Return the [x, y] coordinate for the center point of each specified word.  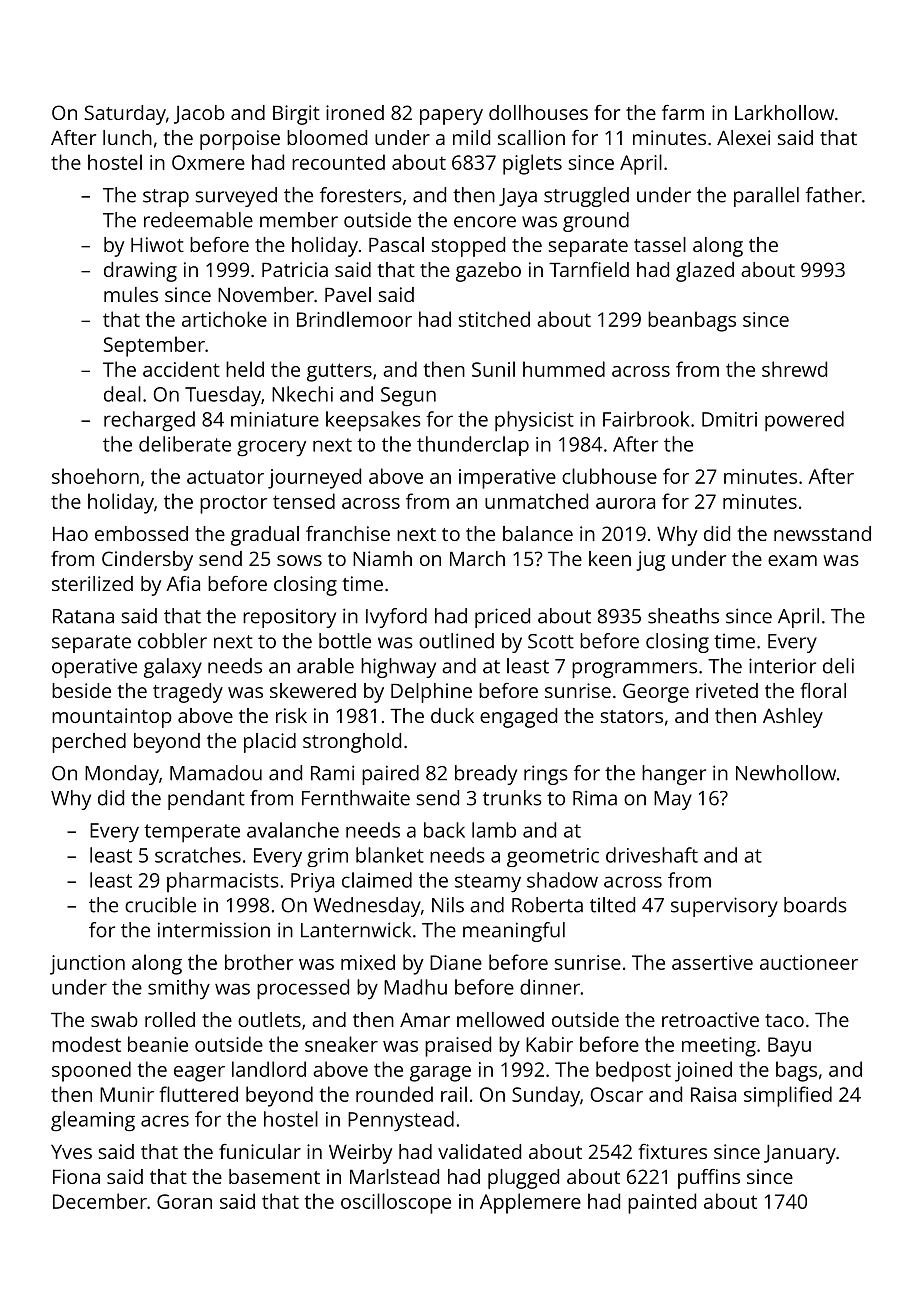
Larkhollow [784, 112]
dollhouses [538, 112]
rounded [394, 1094]
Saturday [125, 115]
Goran [184, 1201]
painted [662, 1203]
